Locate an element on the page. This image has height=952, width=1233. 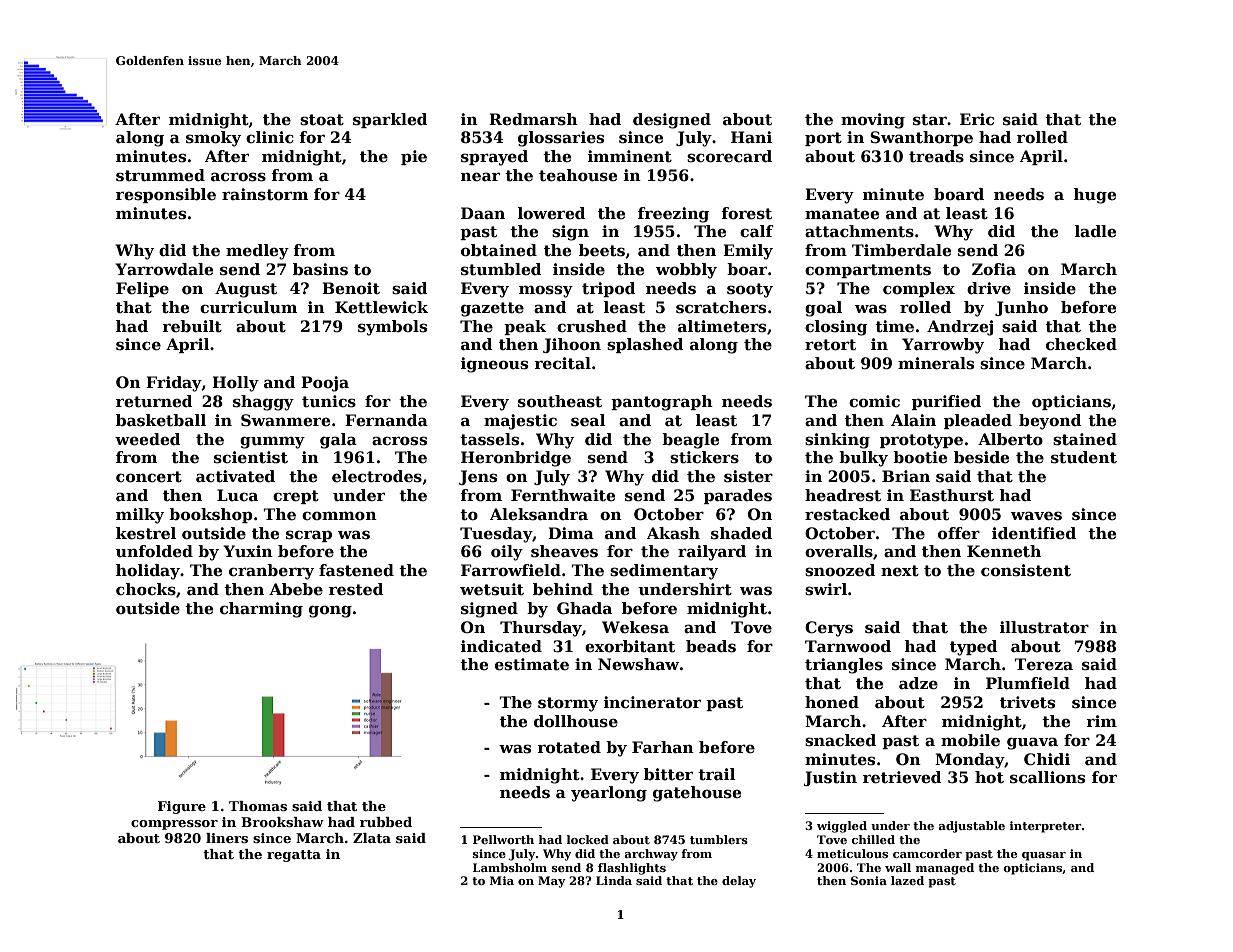
stained is located at coordinates (1085, 439).
